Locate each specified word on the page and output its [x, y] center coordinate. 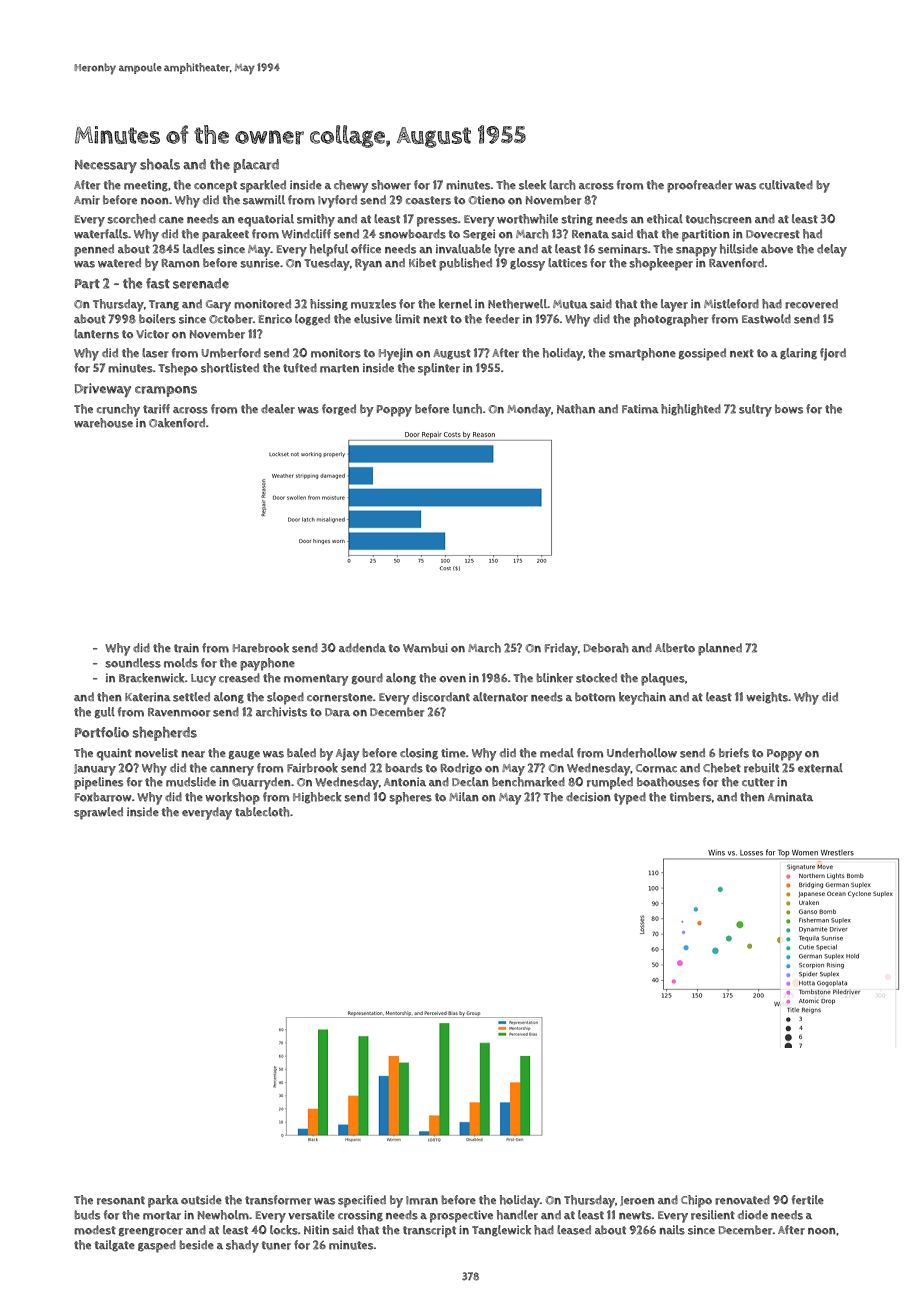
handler [517, 1215]
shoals [160, 164]
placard [256, 166]
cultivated [786, 185]
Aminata [790, 797]
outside [201, 1200]
